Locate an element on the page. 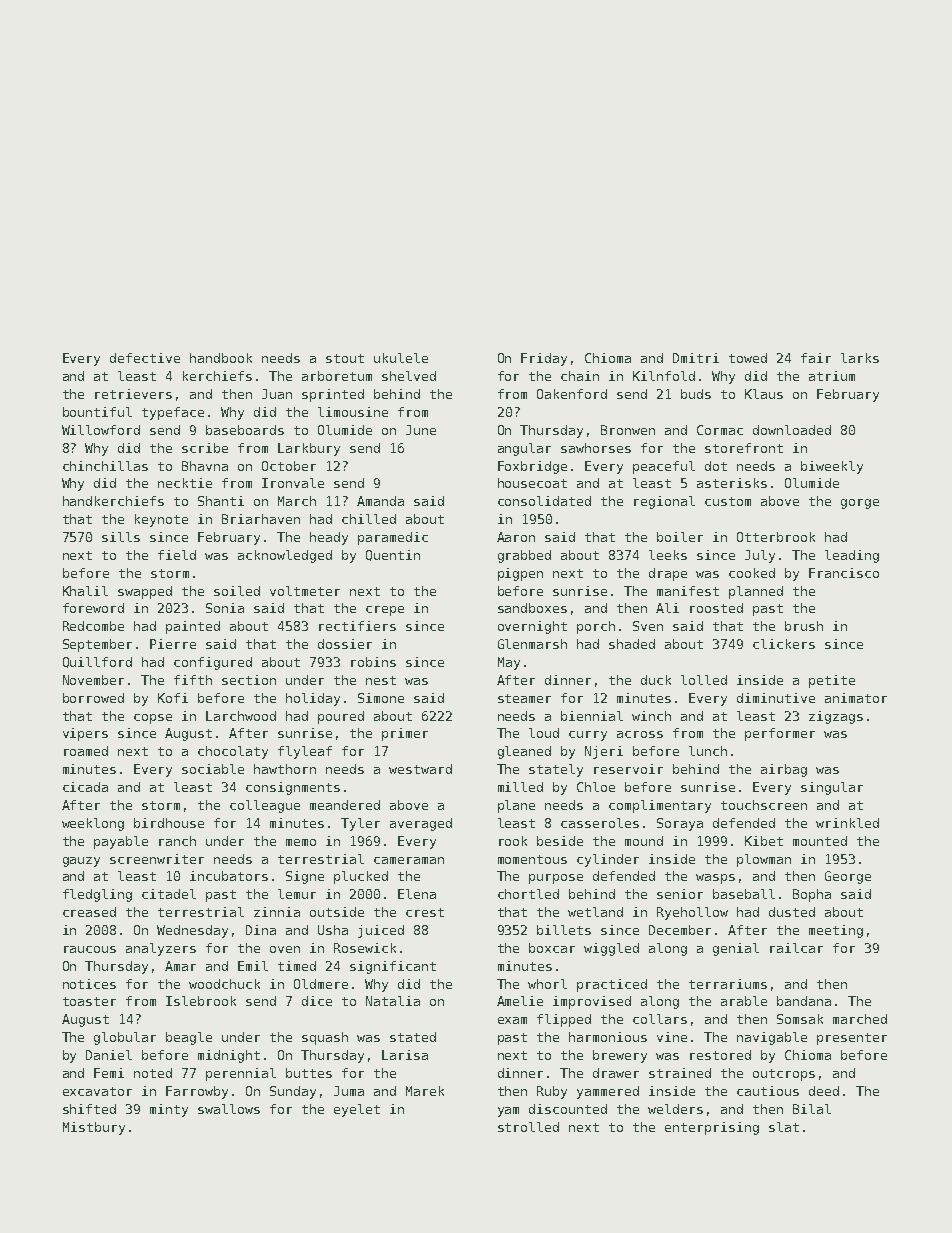 Image resolution: width=952 pixels, height=1233 pixels. significant is located at coordinates (393, 967).
